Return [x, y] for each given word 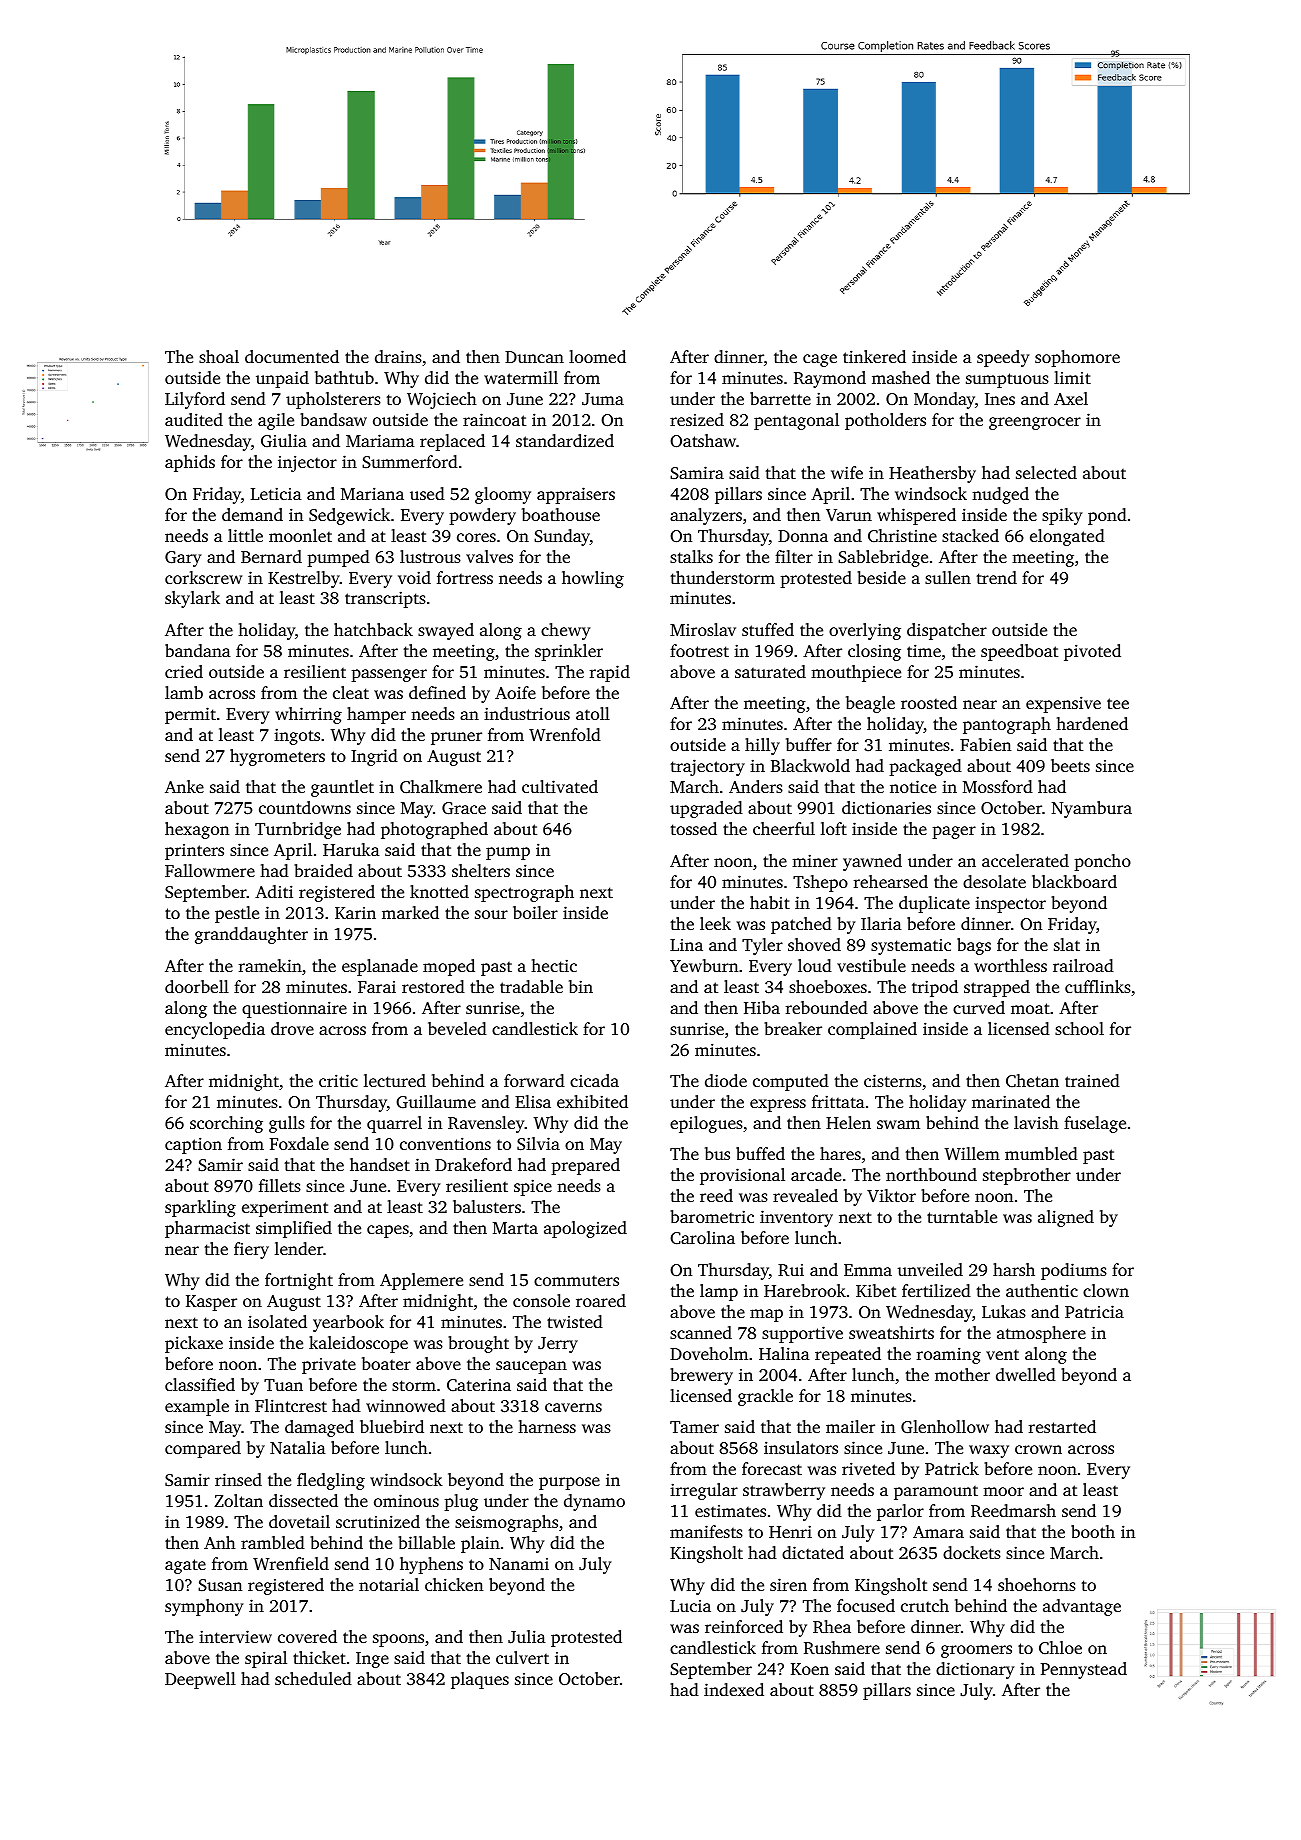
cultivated [560, 786]
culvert [522, 1657]
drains [398, 356]
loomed [597, 356]
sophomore [1077, 358]
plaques [480, 1680]
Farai [377, 987]
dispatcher [947, 631]
